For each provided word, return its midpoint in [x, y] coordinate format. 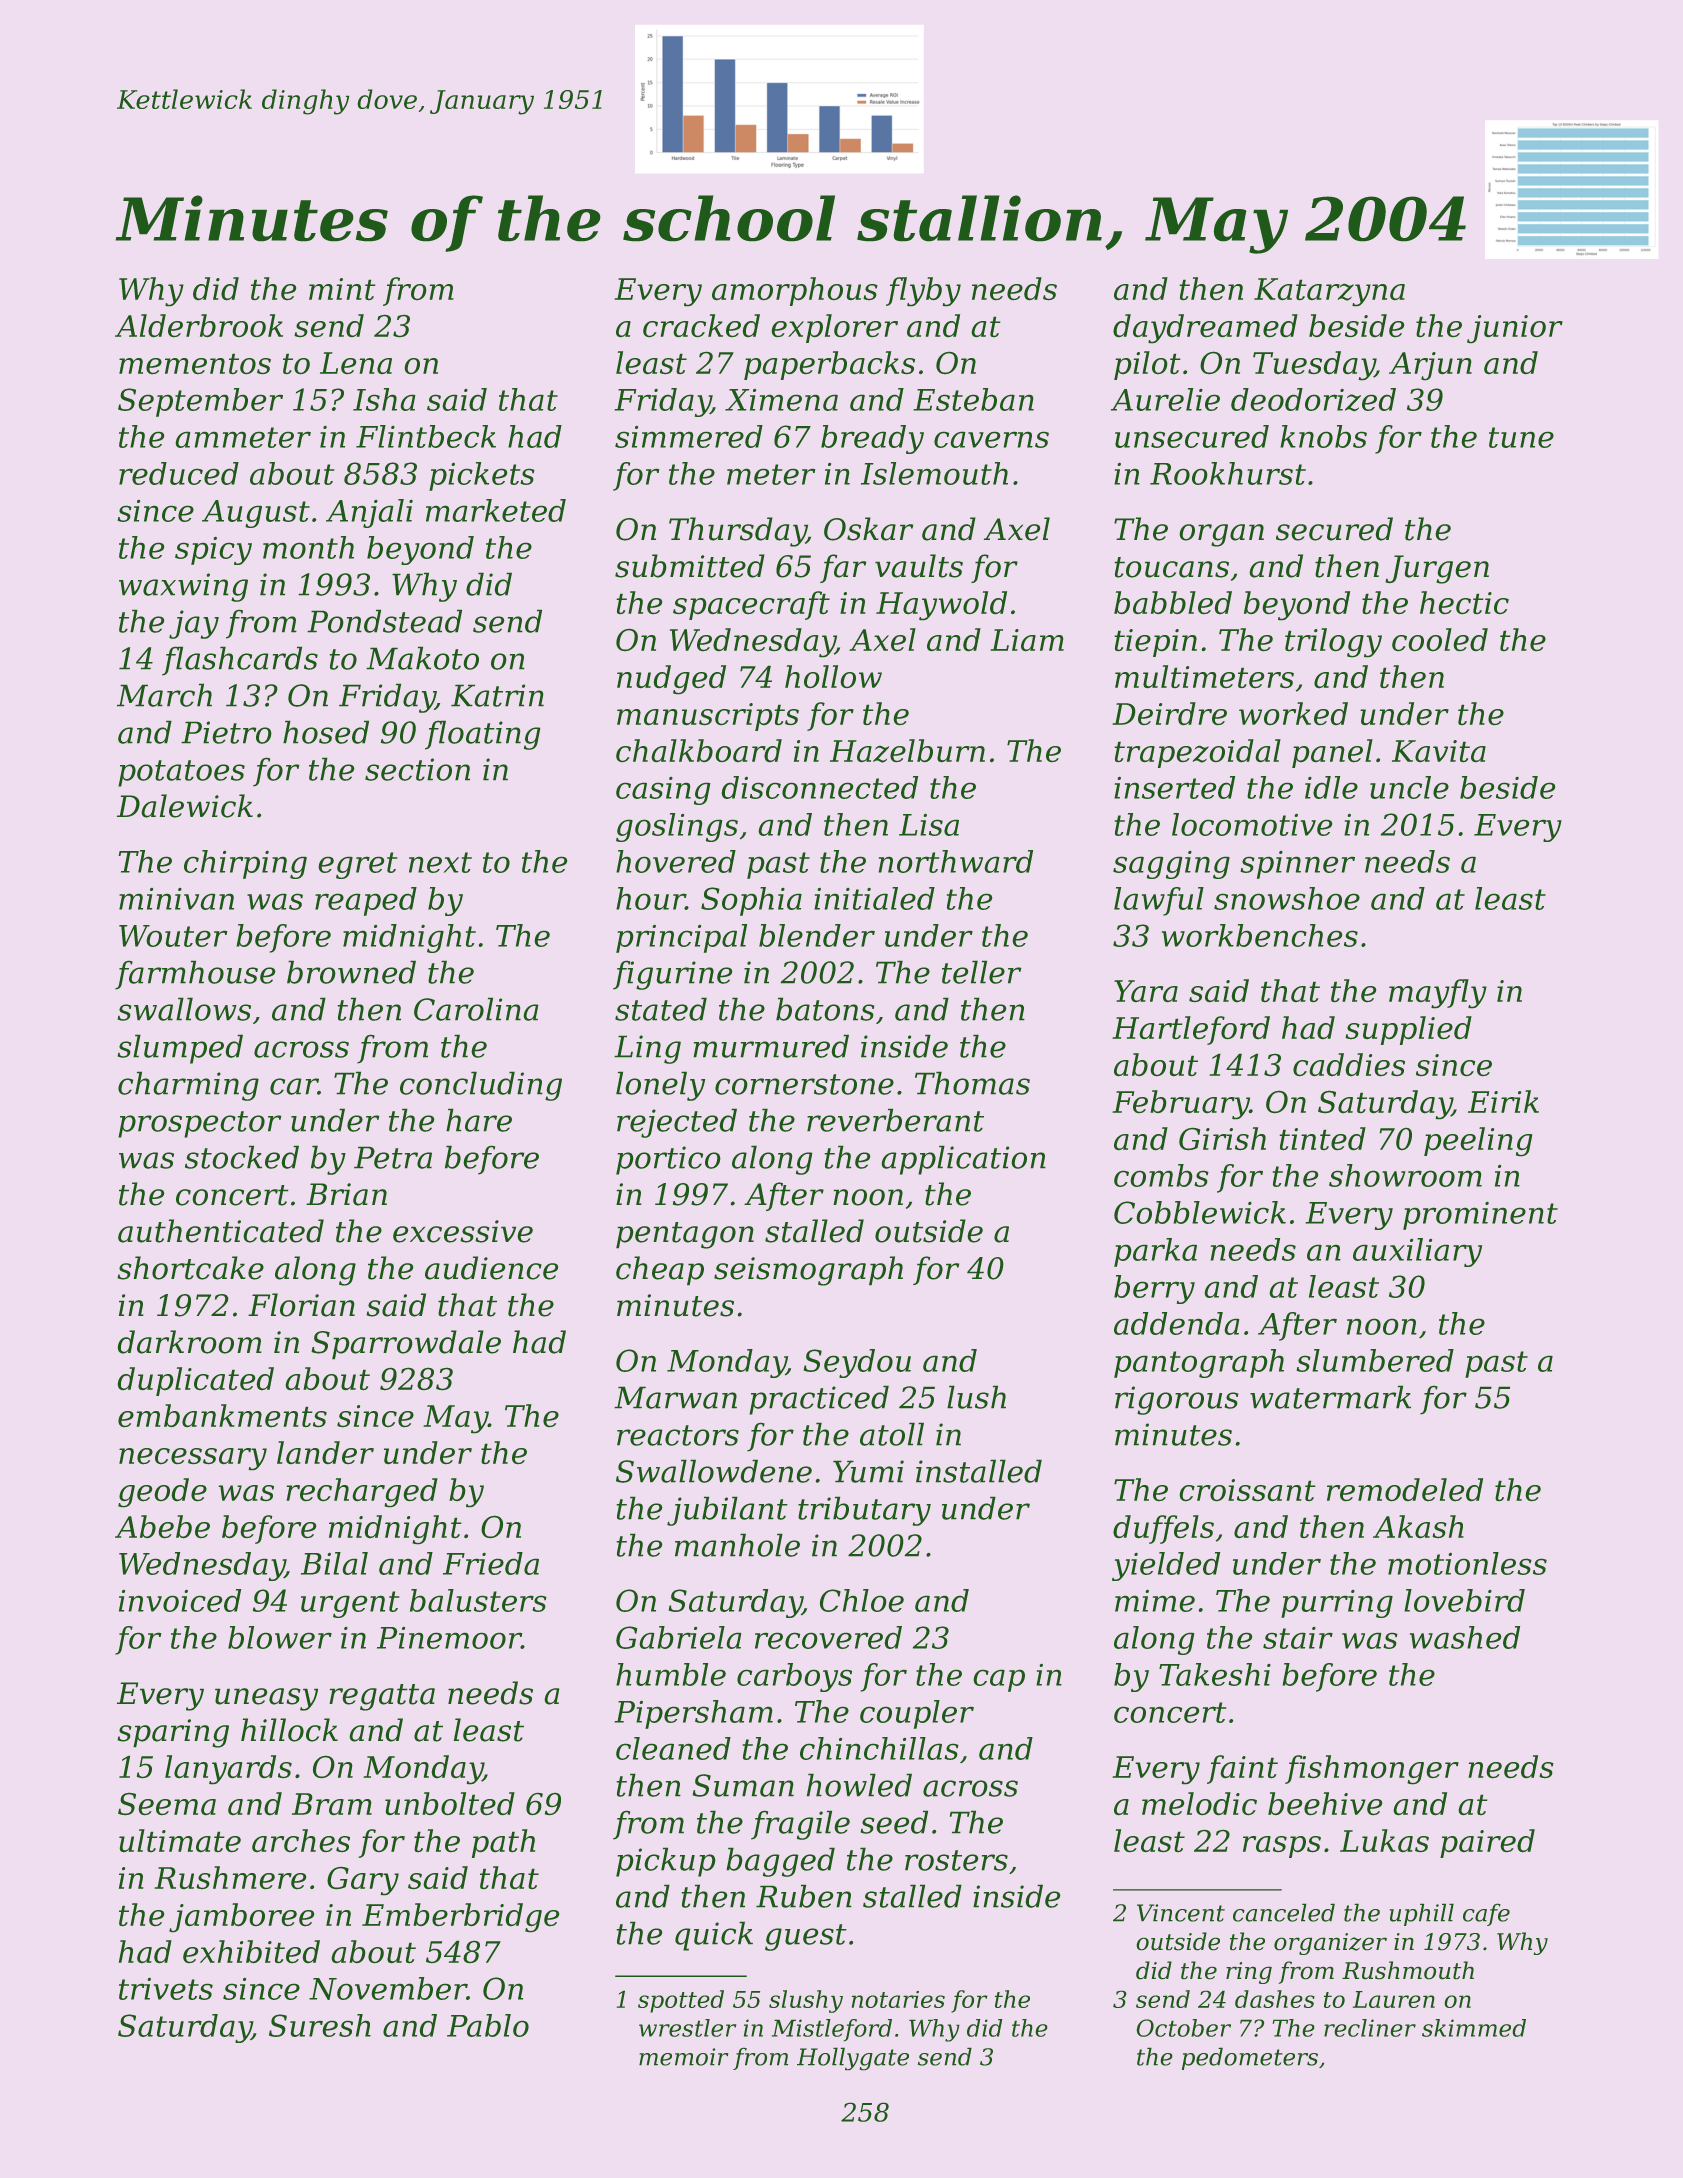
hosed [326, 732]
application [963, 1160]
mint [342, 289]
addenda [1177, 1323]
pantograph [1199, 1363]
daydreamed [1205, 329]
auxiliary [1417, 1252]
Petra [393, 1157]
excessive [463, 1231]
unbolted [450, 1804]
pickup [666, 1862]
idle [1331, 787]
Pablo [488, 2025]
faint [1242, 1769]
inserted [1174, 787]
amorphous [795, 291]
